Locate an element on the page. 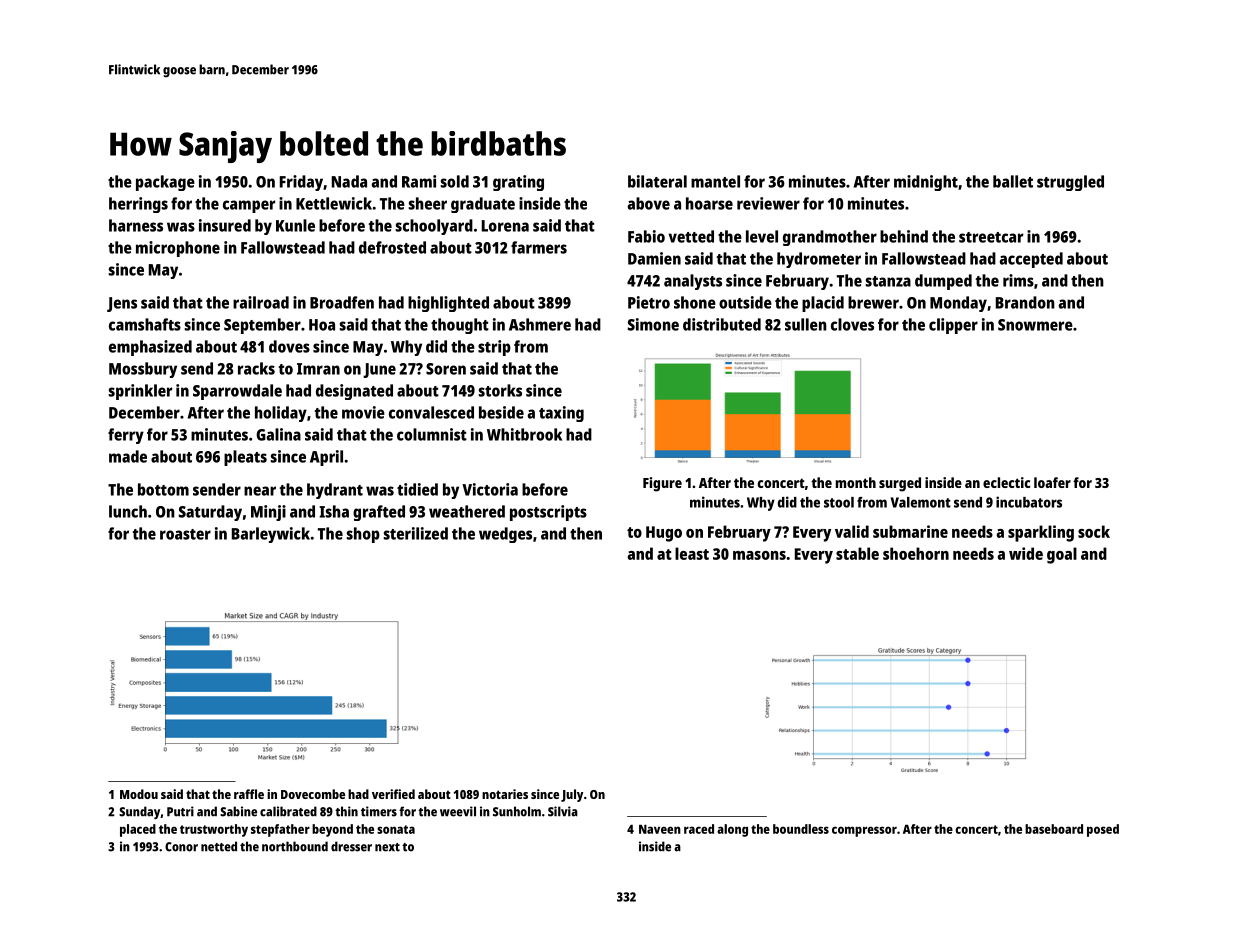  least is located at coordinates (692, 553).
